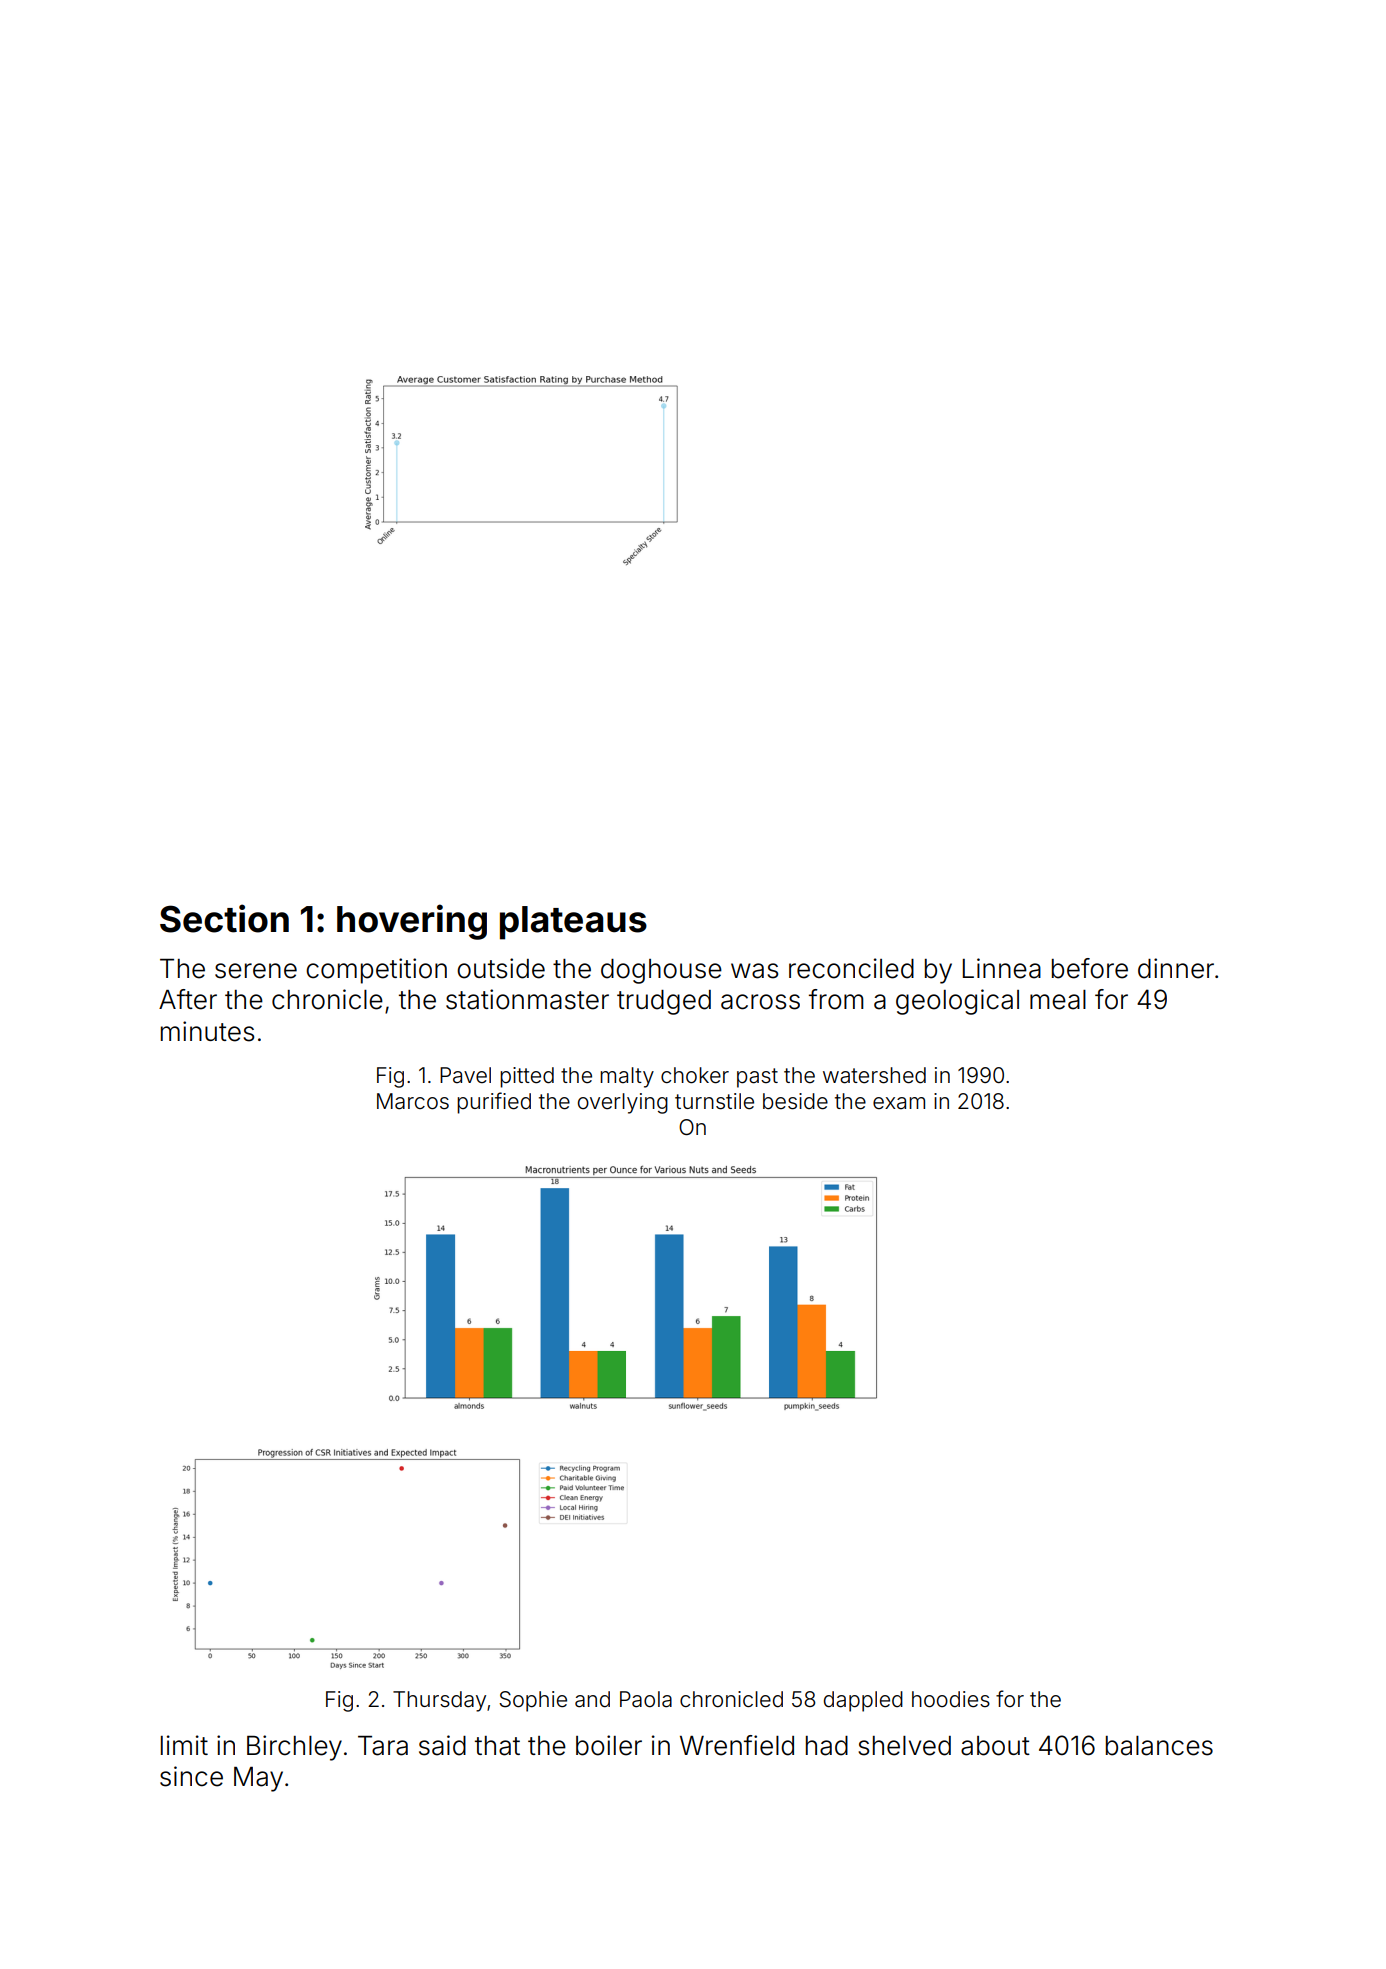 This document has height=1969, width=1386. I want to click on exam, so click(899, 1103).
